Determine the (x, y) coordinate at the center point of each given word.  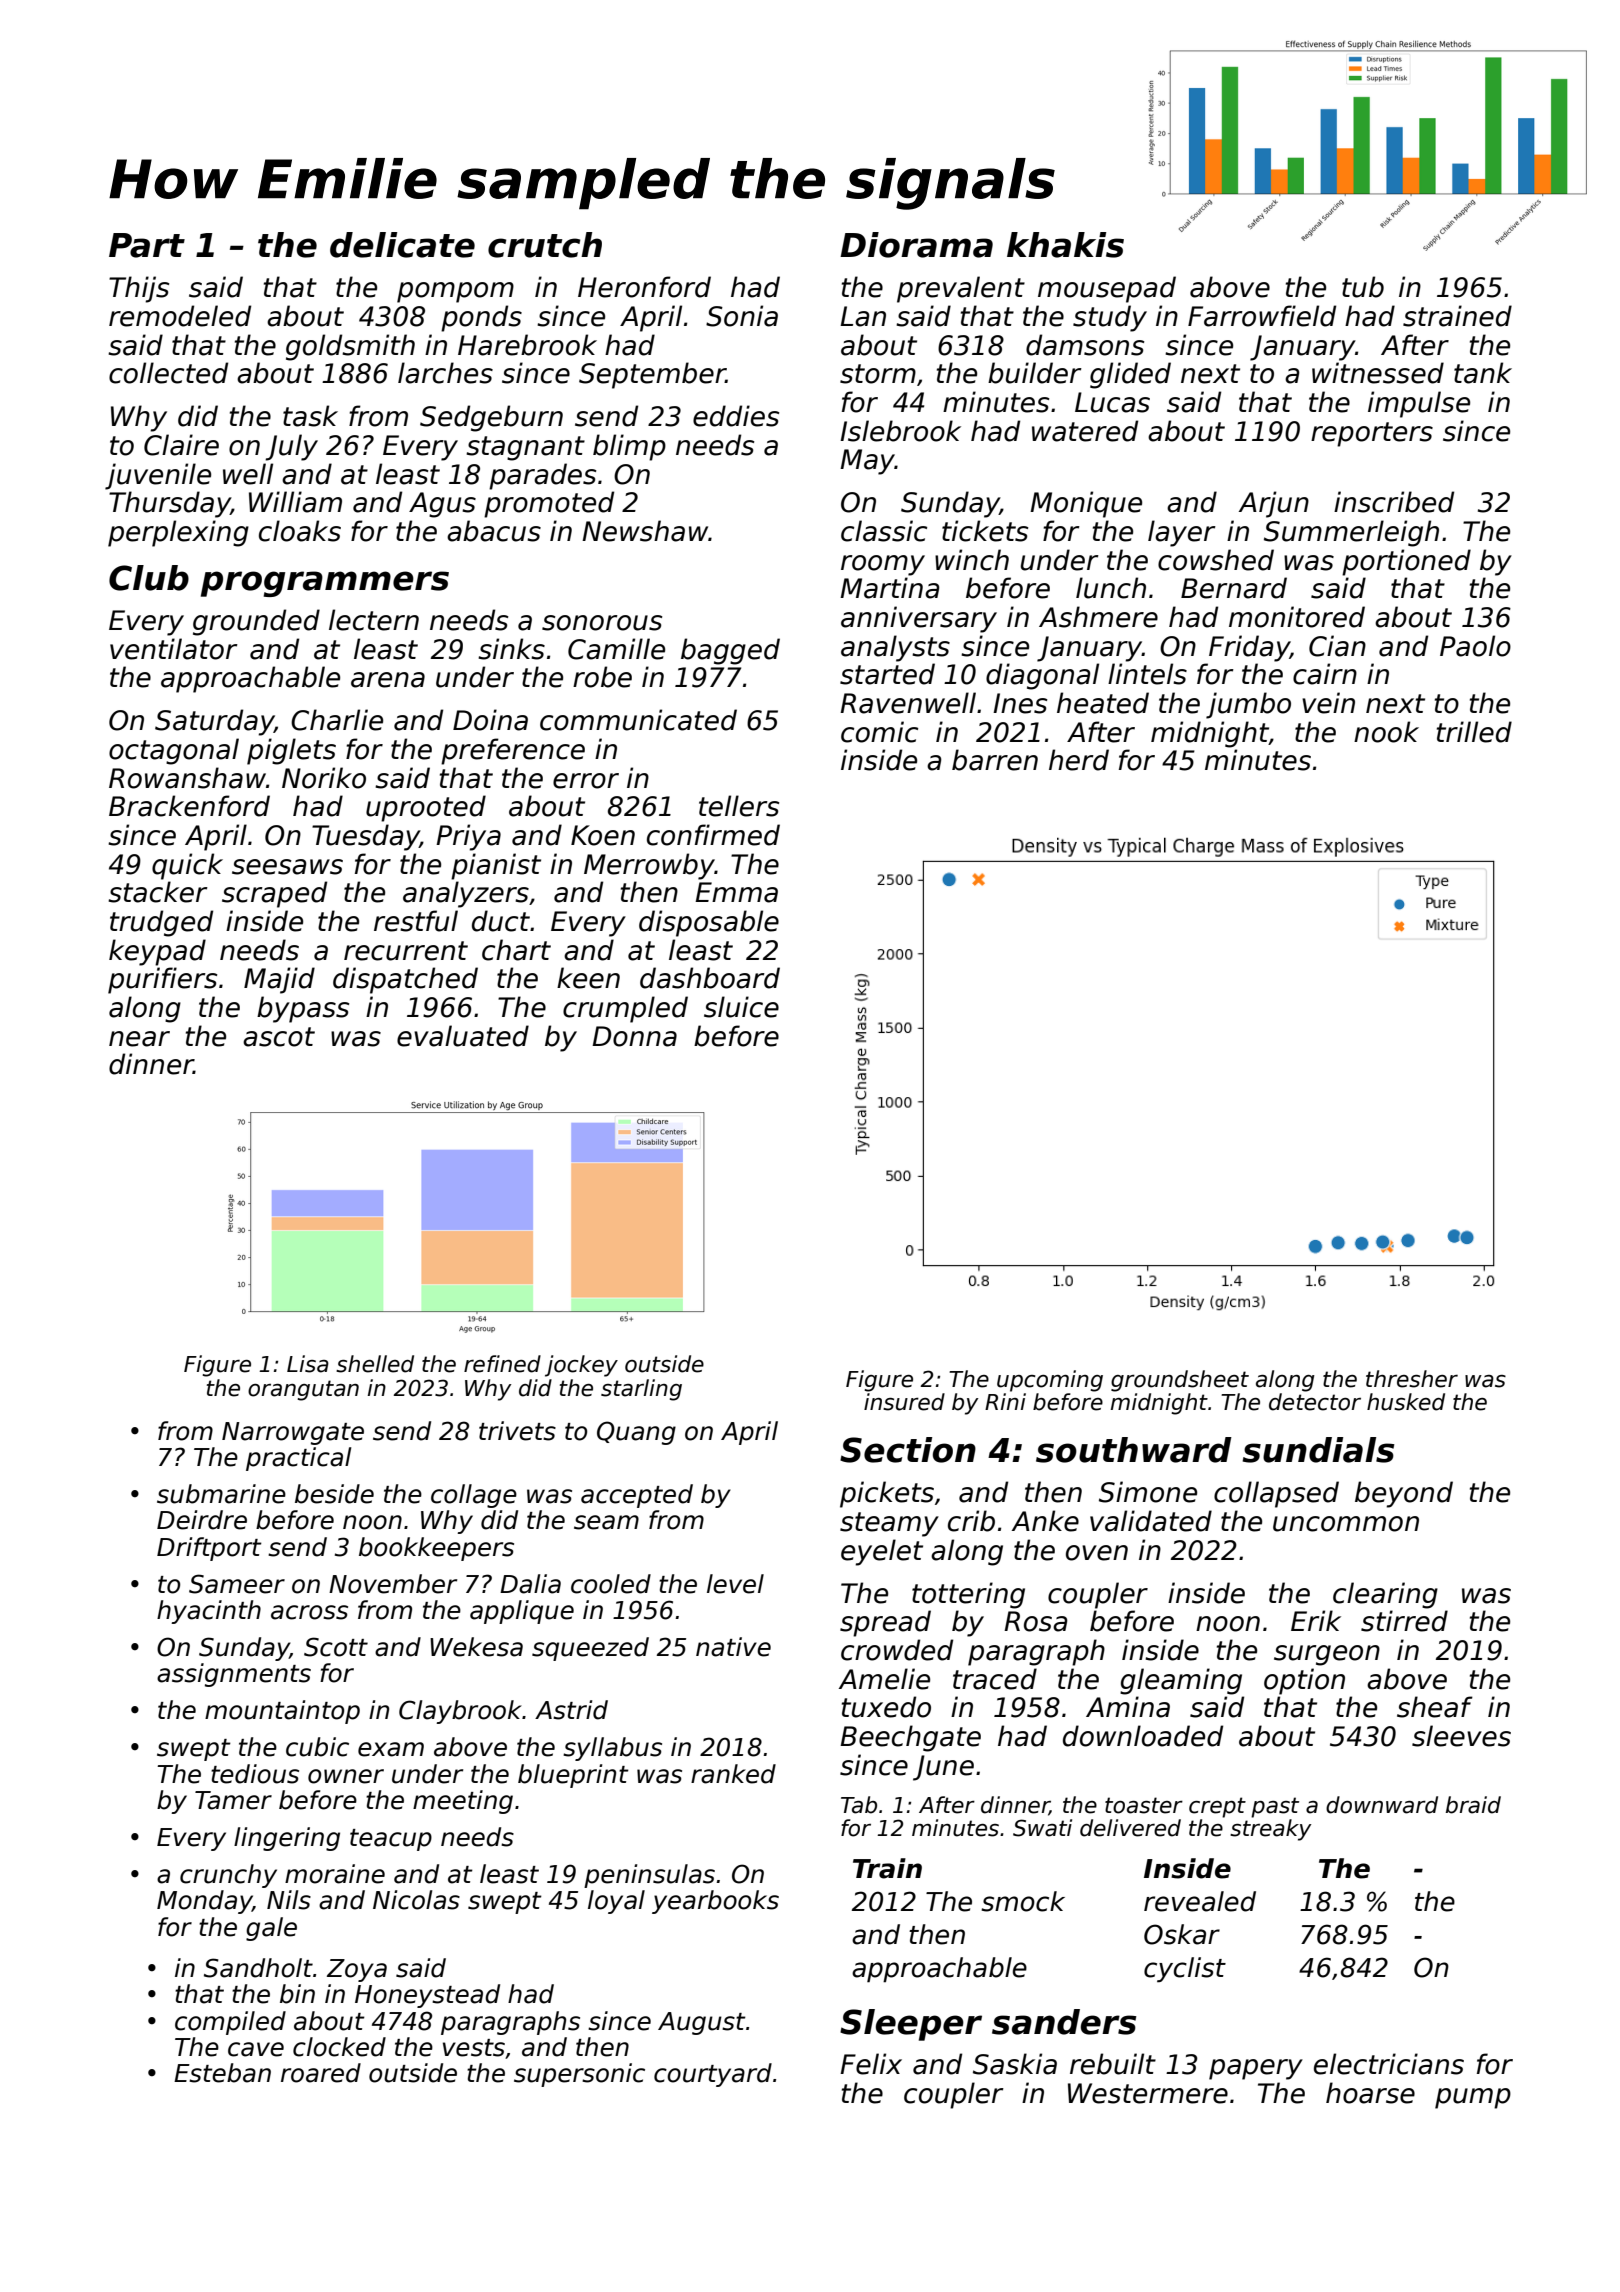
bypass (303, 1009)
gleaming (1181, 1681)
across (309, 1612)
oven (1097, 1553)
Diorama (916, 245)
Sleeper (911, 2025)
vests (474, 2048)
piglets (291, 751)
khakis (1065, 245)
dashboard (710, 978)
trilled (1474, 732)
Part (147, 245)
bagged (730, 651)
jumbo (1248, 705)
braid (1473, 1805)
